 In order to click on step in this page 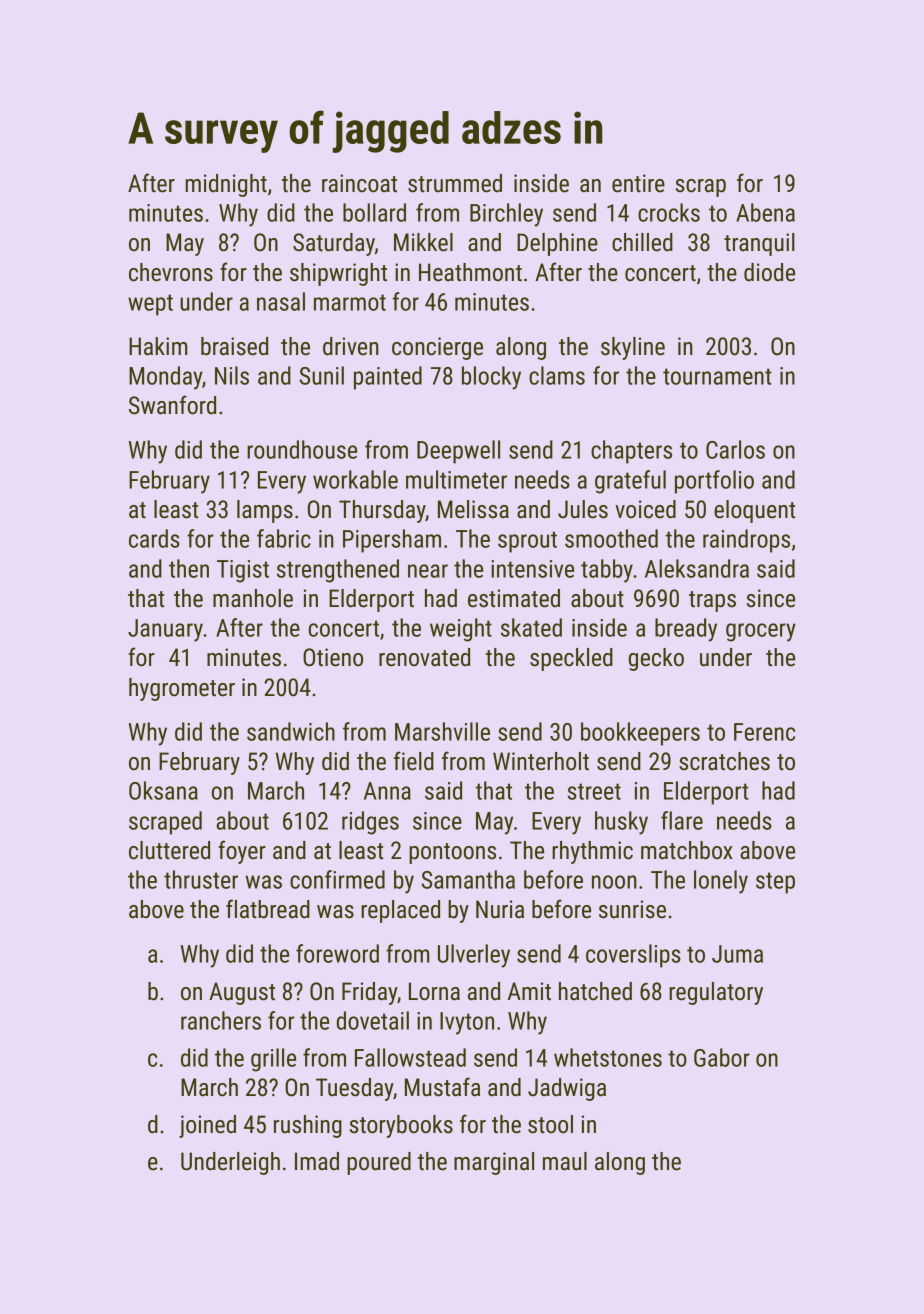, I will do `click(775, 883)`.
